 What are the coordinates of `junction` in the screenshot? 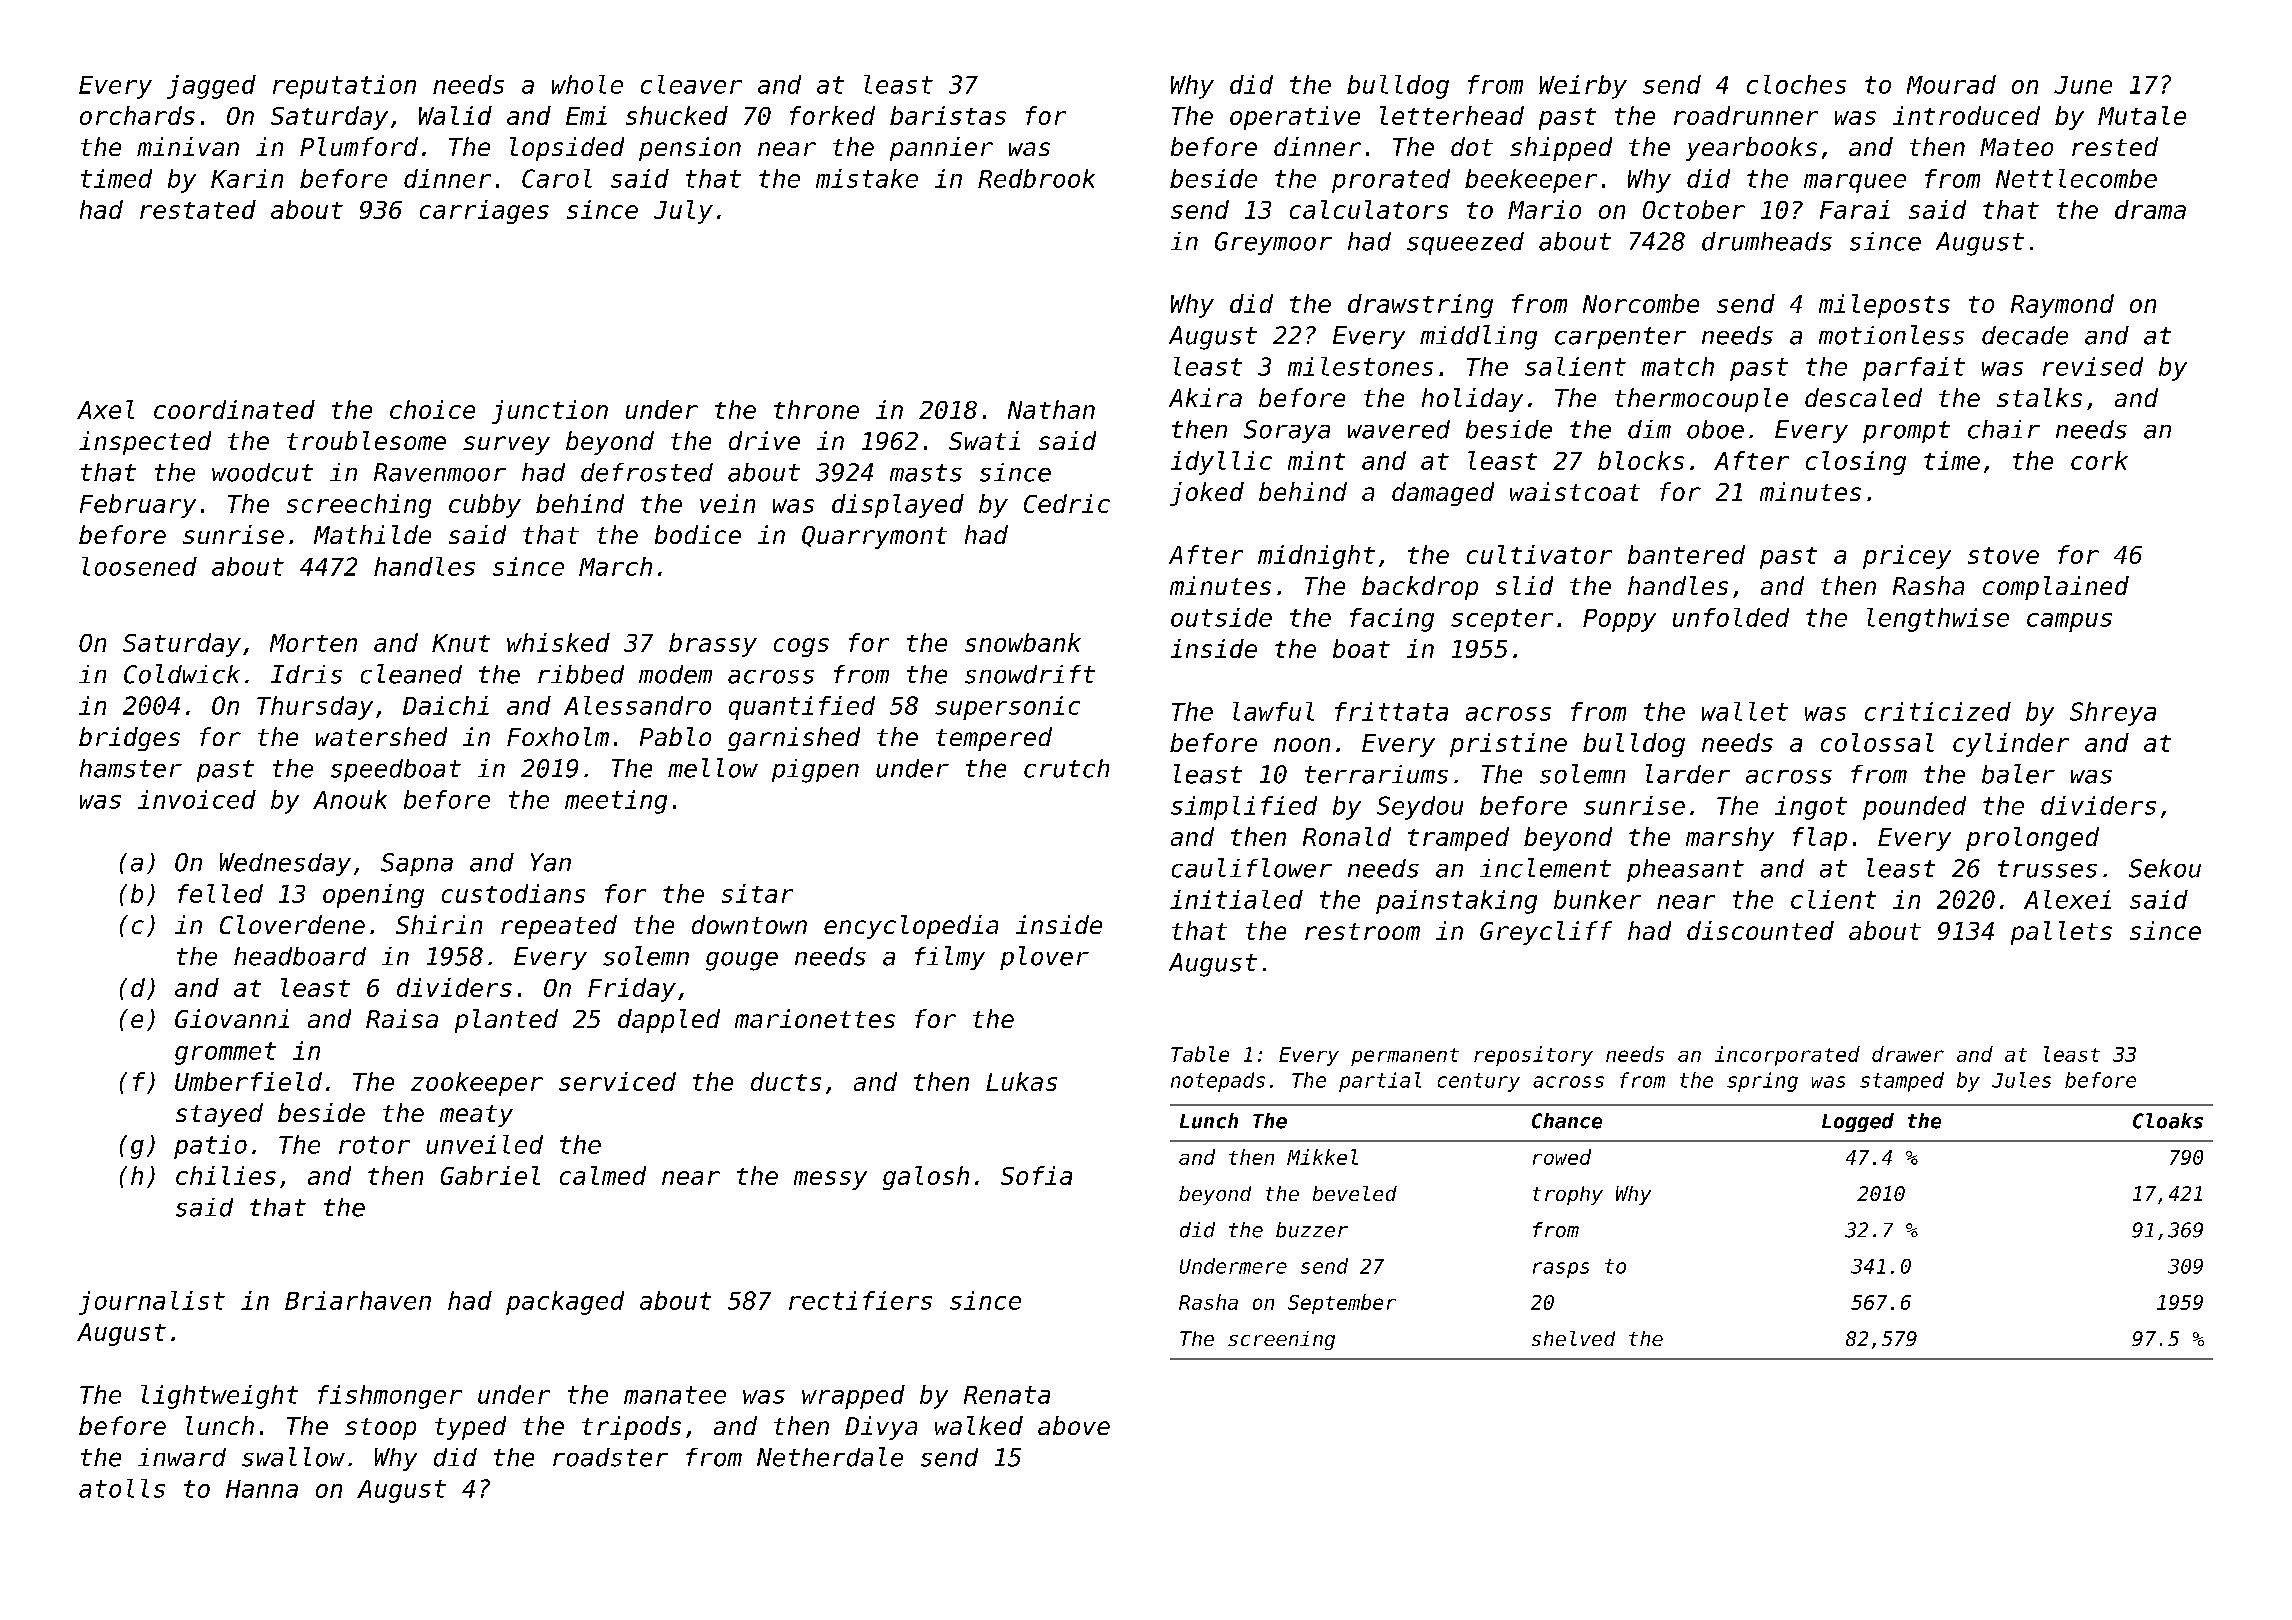 It's located at (550, 412).
